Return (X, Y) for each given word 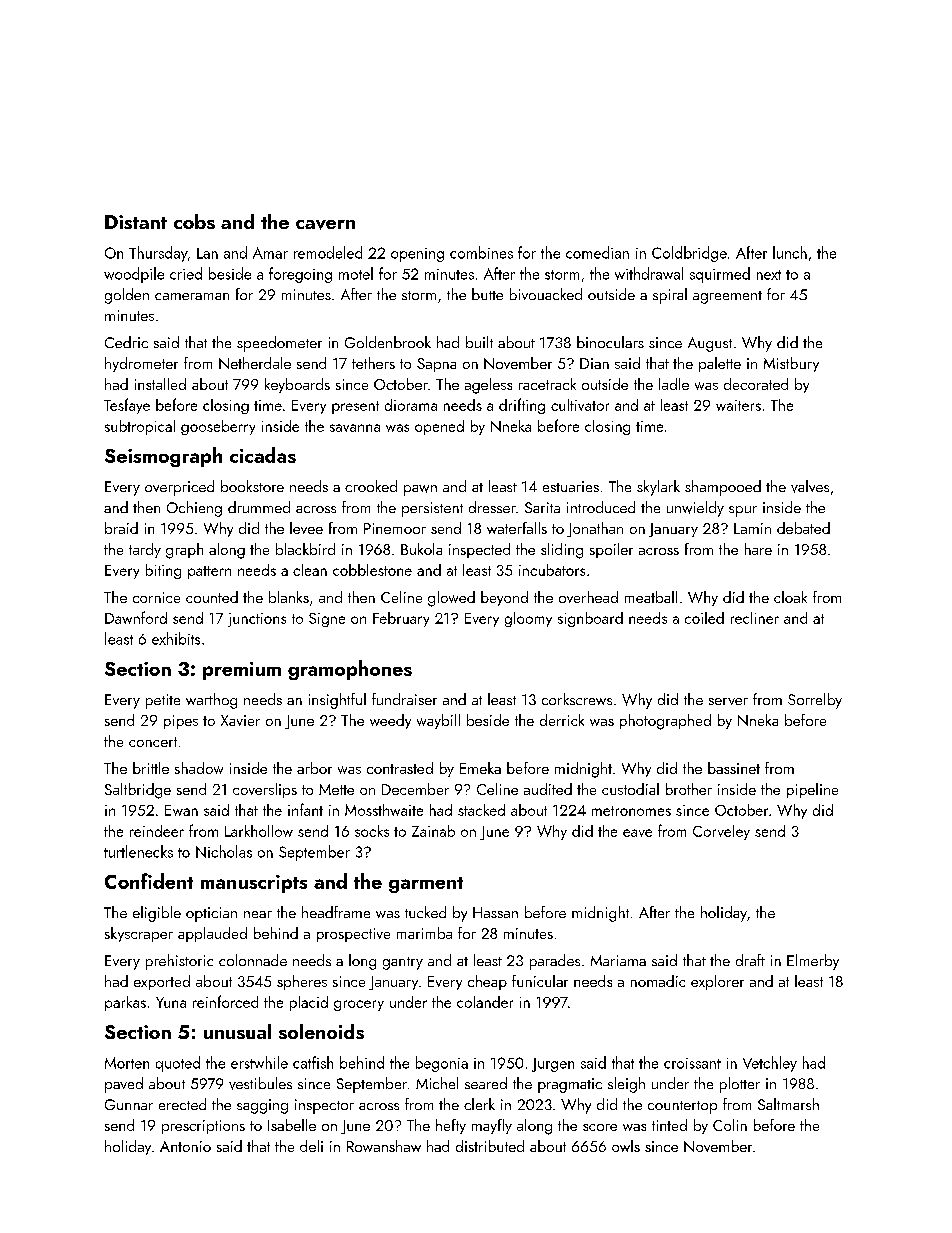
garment (426, 885)
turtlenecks (138, 851)
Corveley (721, 832)
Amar (270, 253)
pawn (420, 490)
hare (758, 549)
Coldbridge (689, 254)
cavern (325, 225)
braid (121, 528)
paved (124, 1085)
